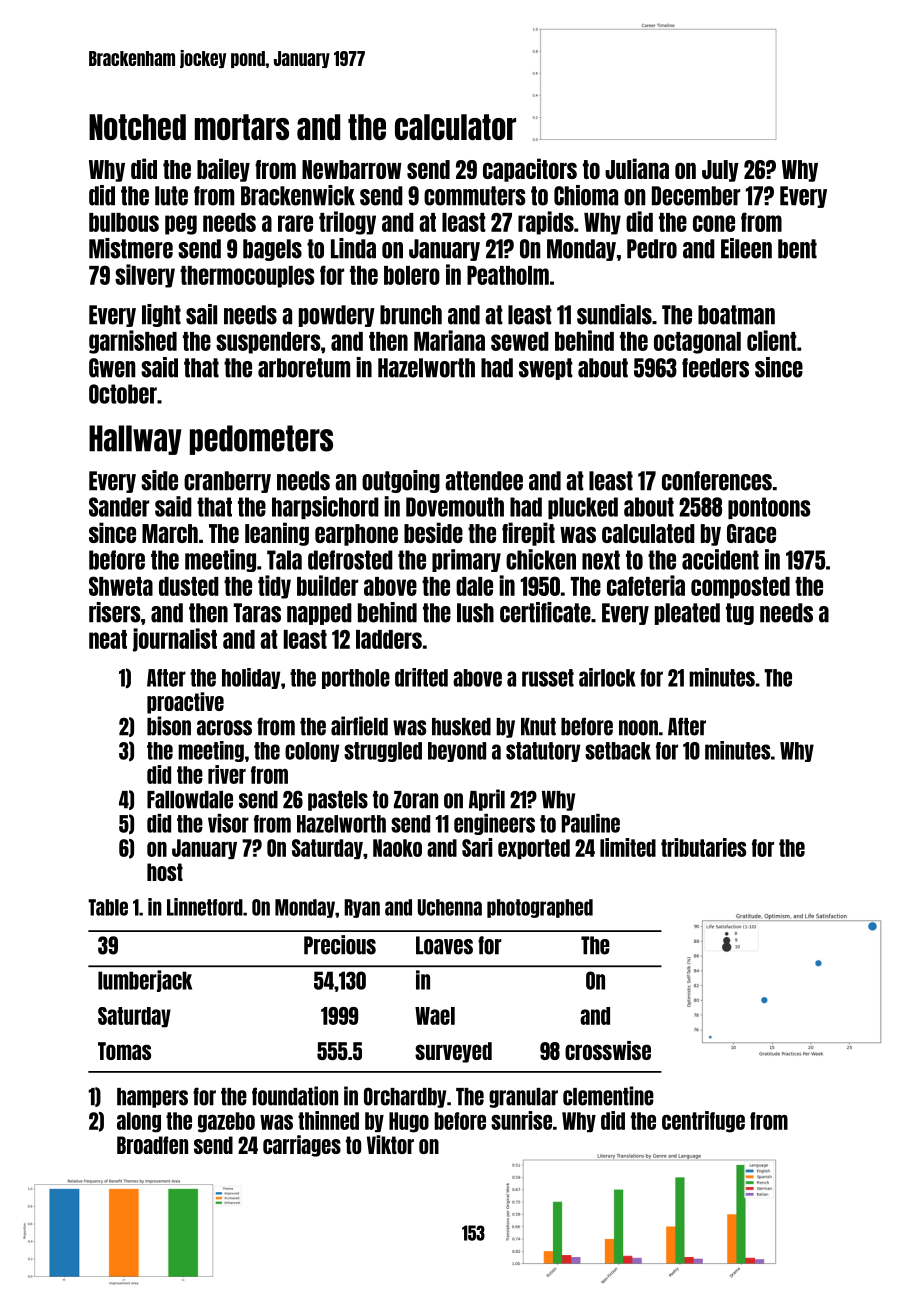 This screenshot has height=1311, width=924. What do you see at coordinates (181, 225) in the screenshot?
I see `peg` at bounding box center [181, 225].
